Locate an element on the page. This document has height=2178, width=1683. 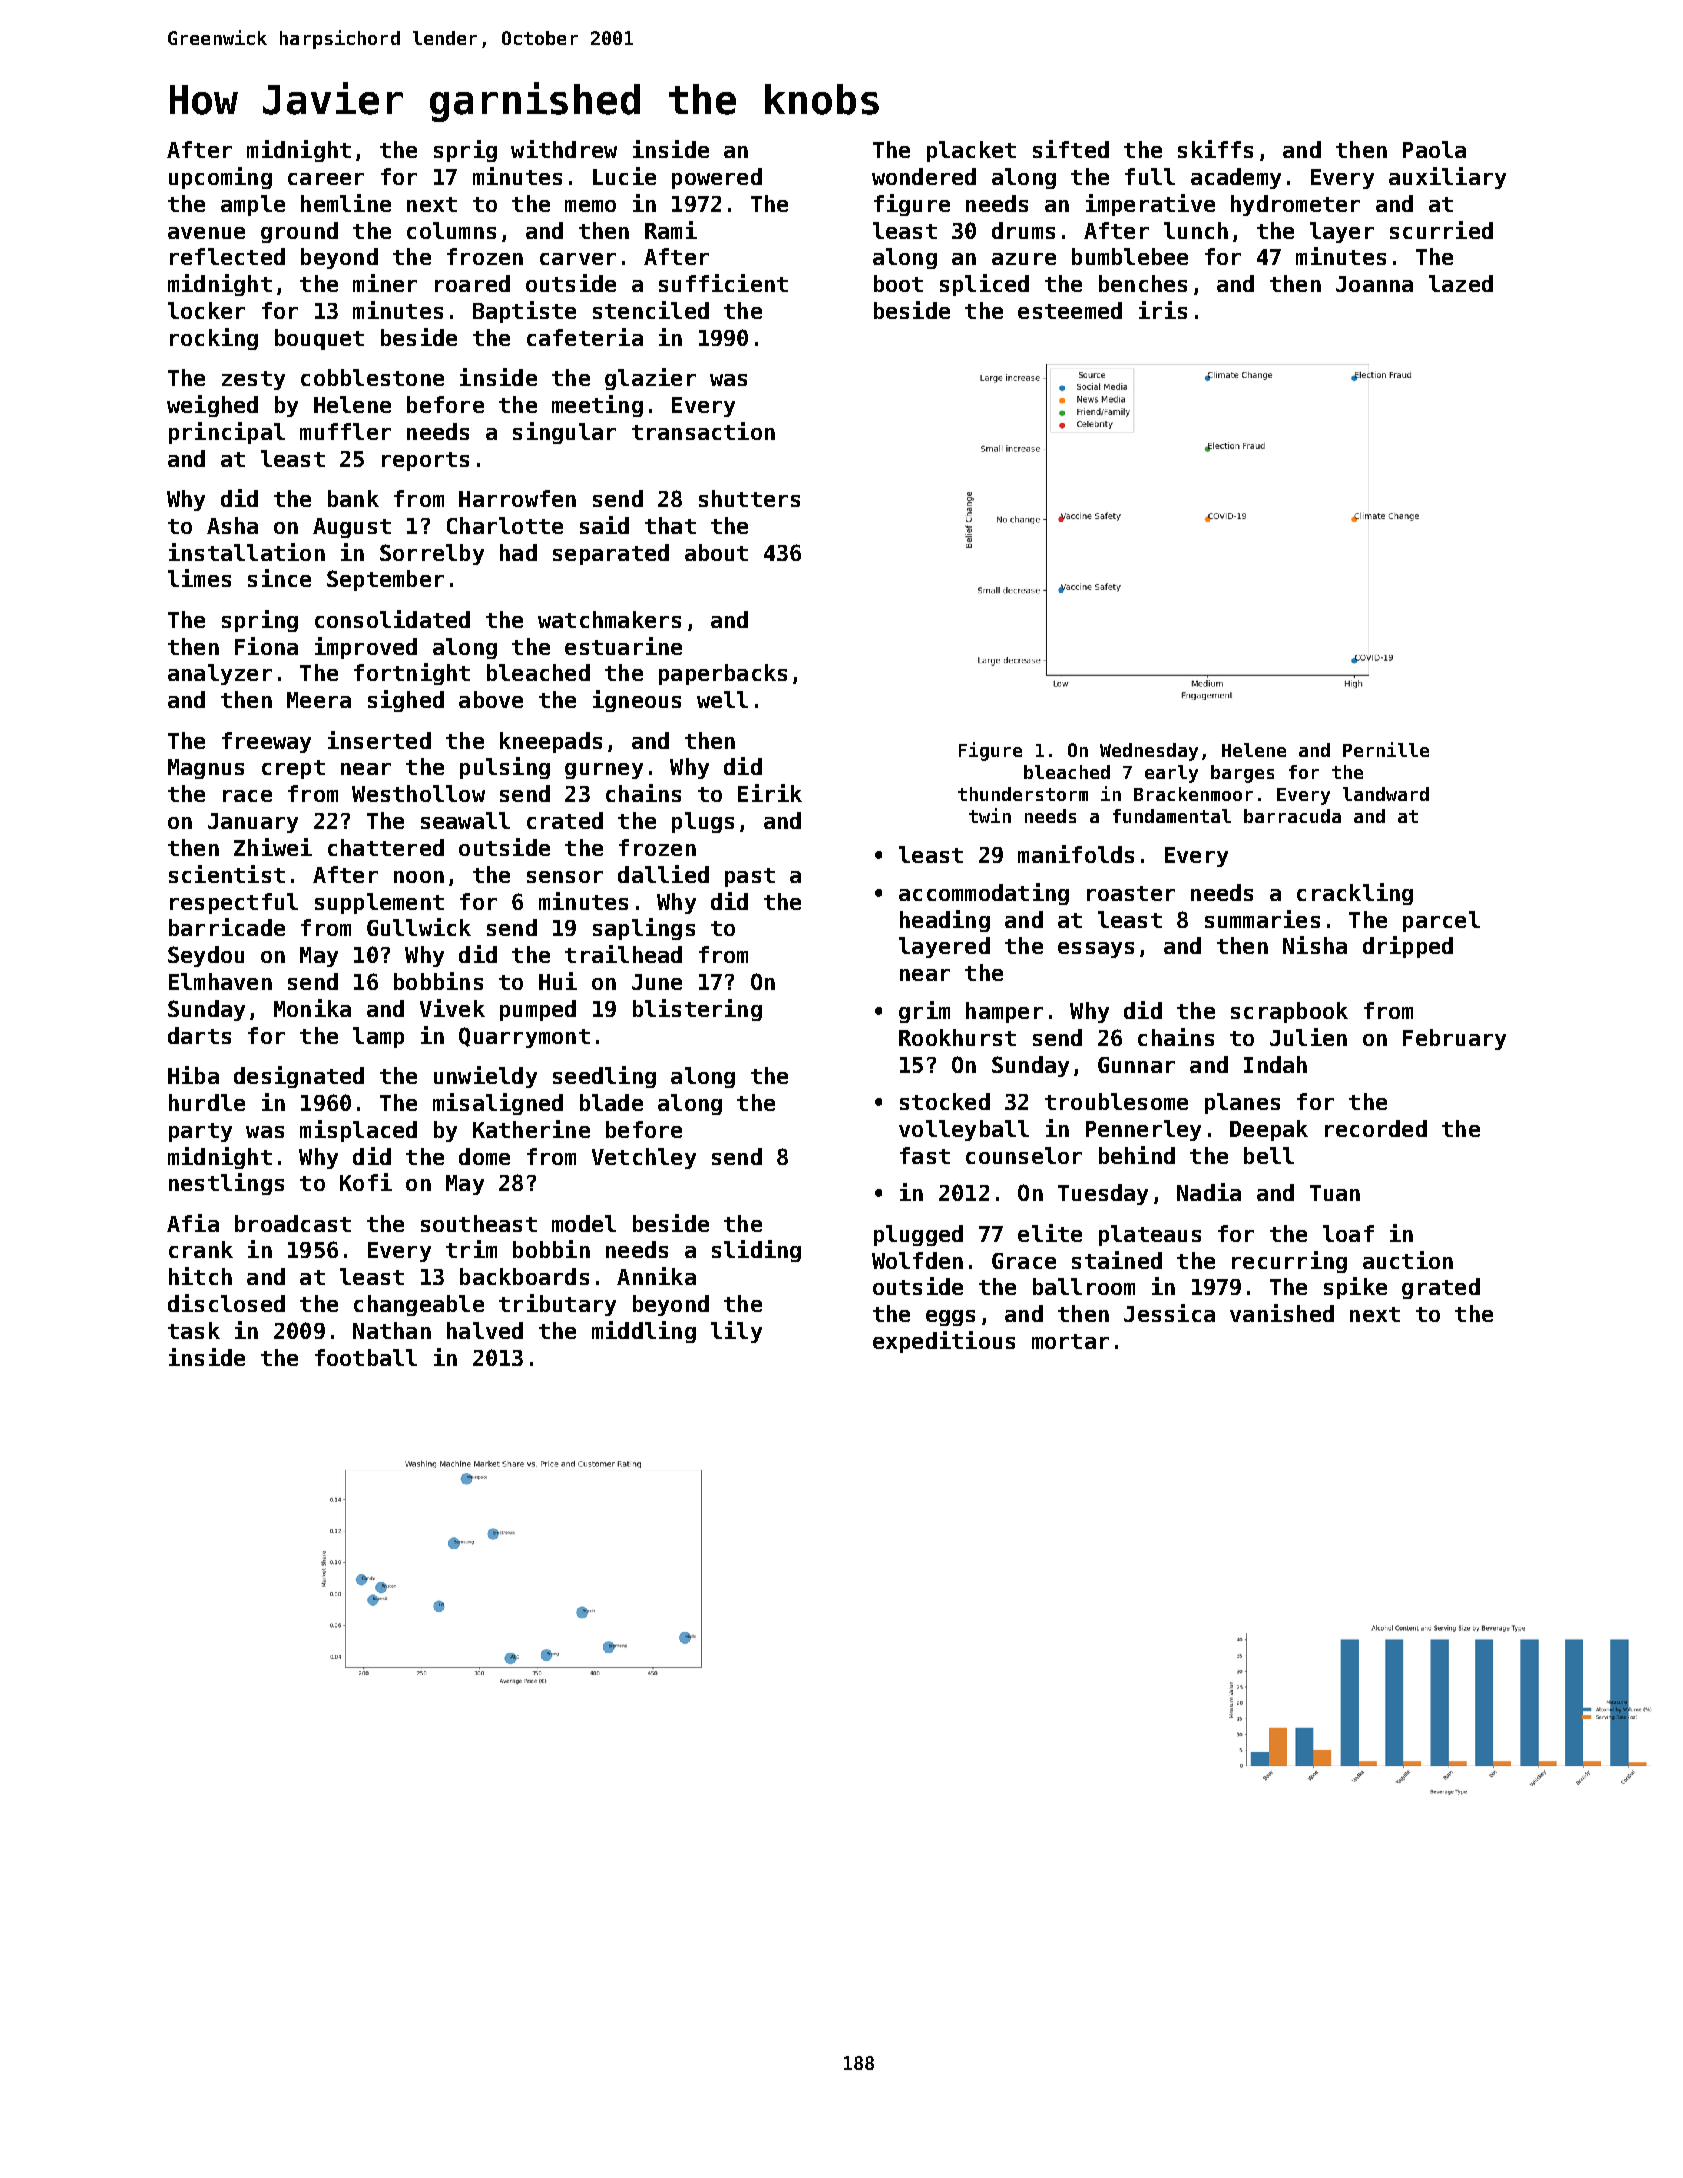
spliced is located at coordinates (984, 285).
